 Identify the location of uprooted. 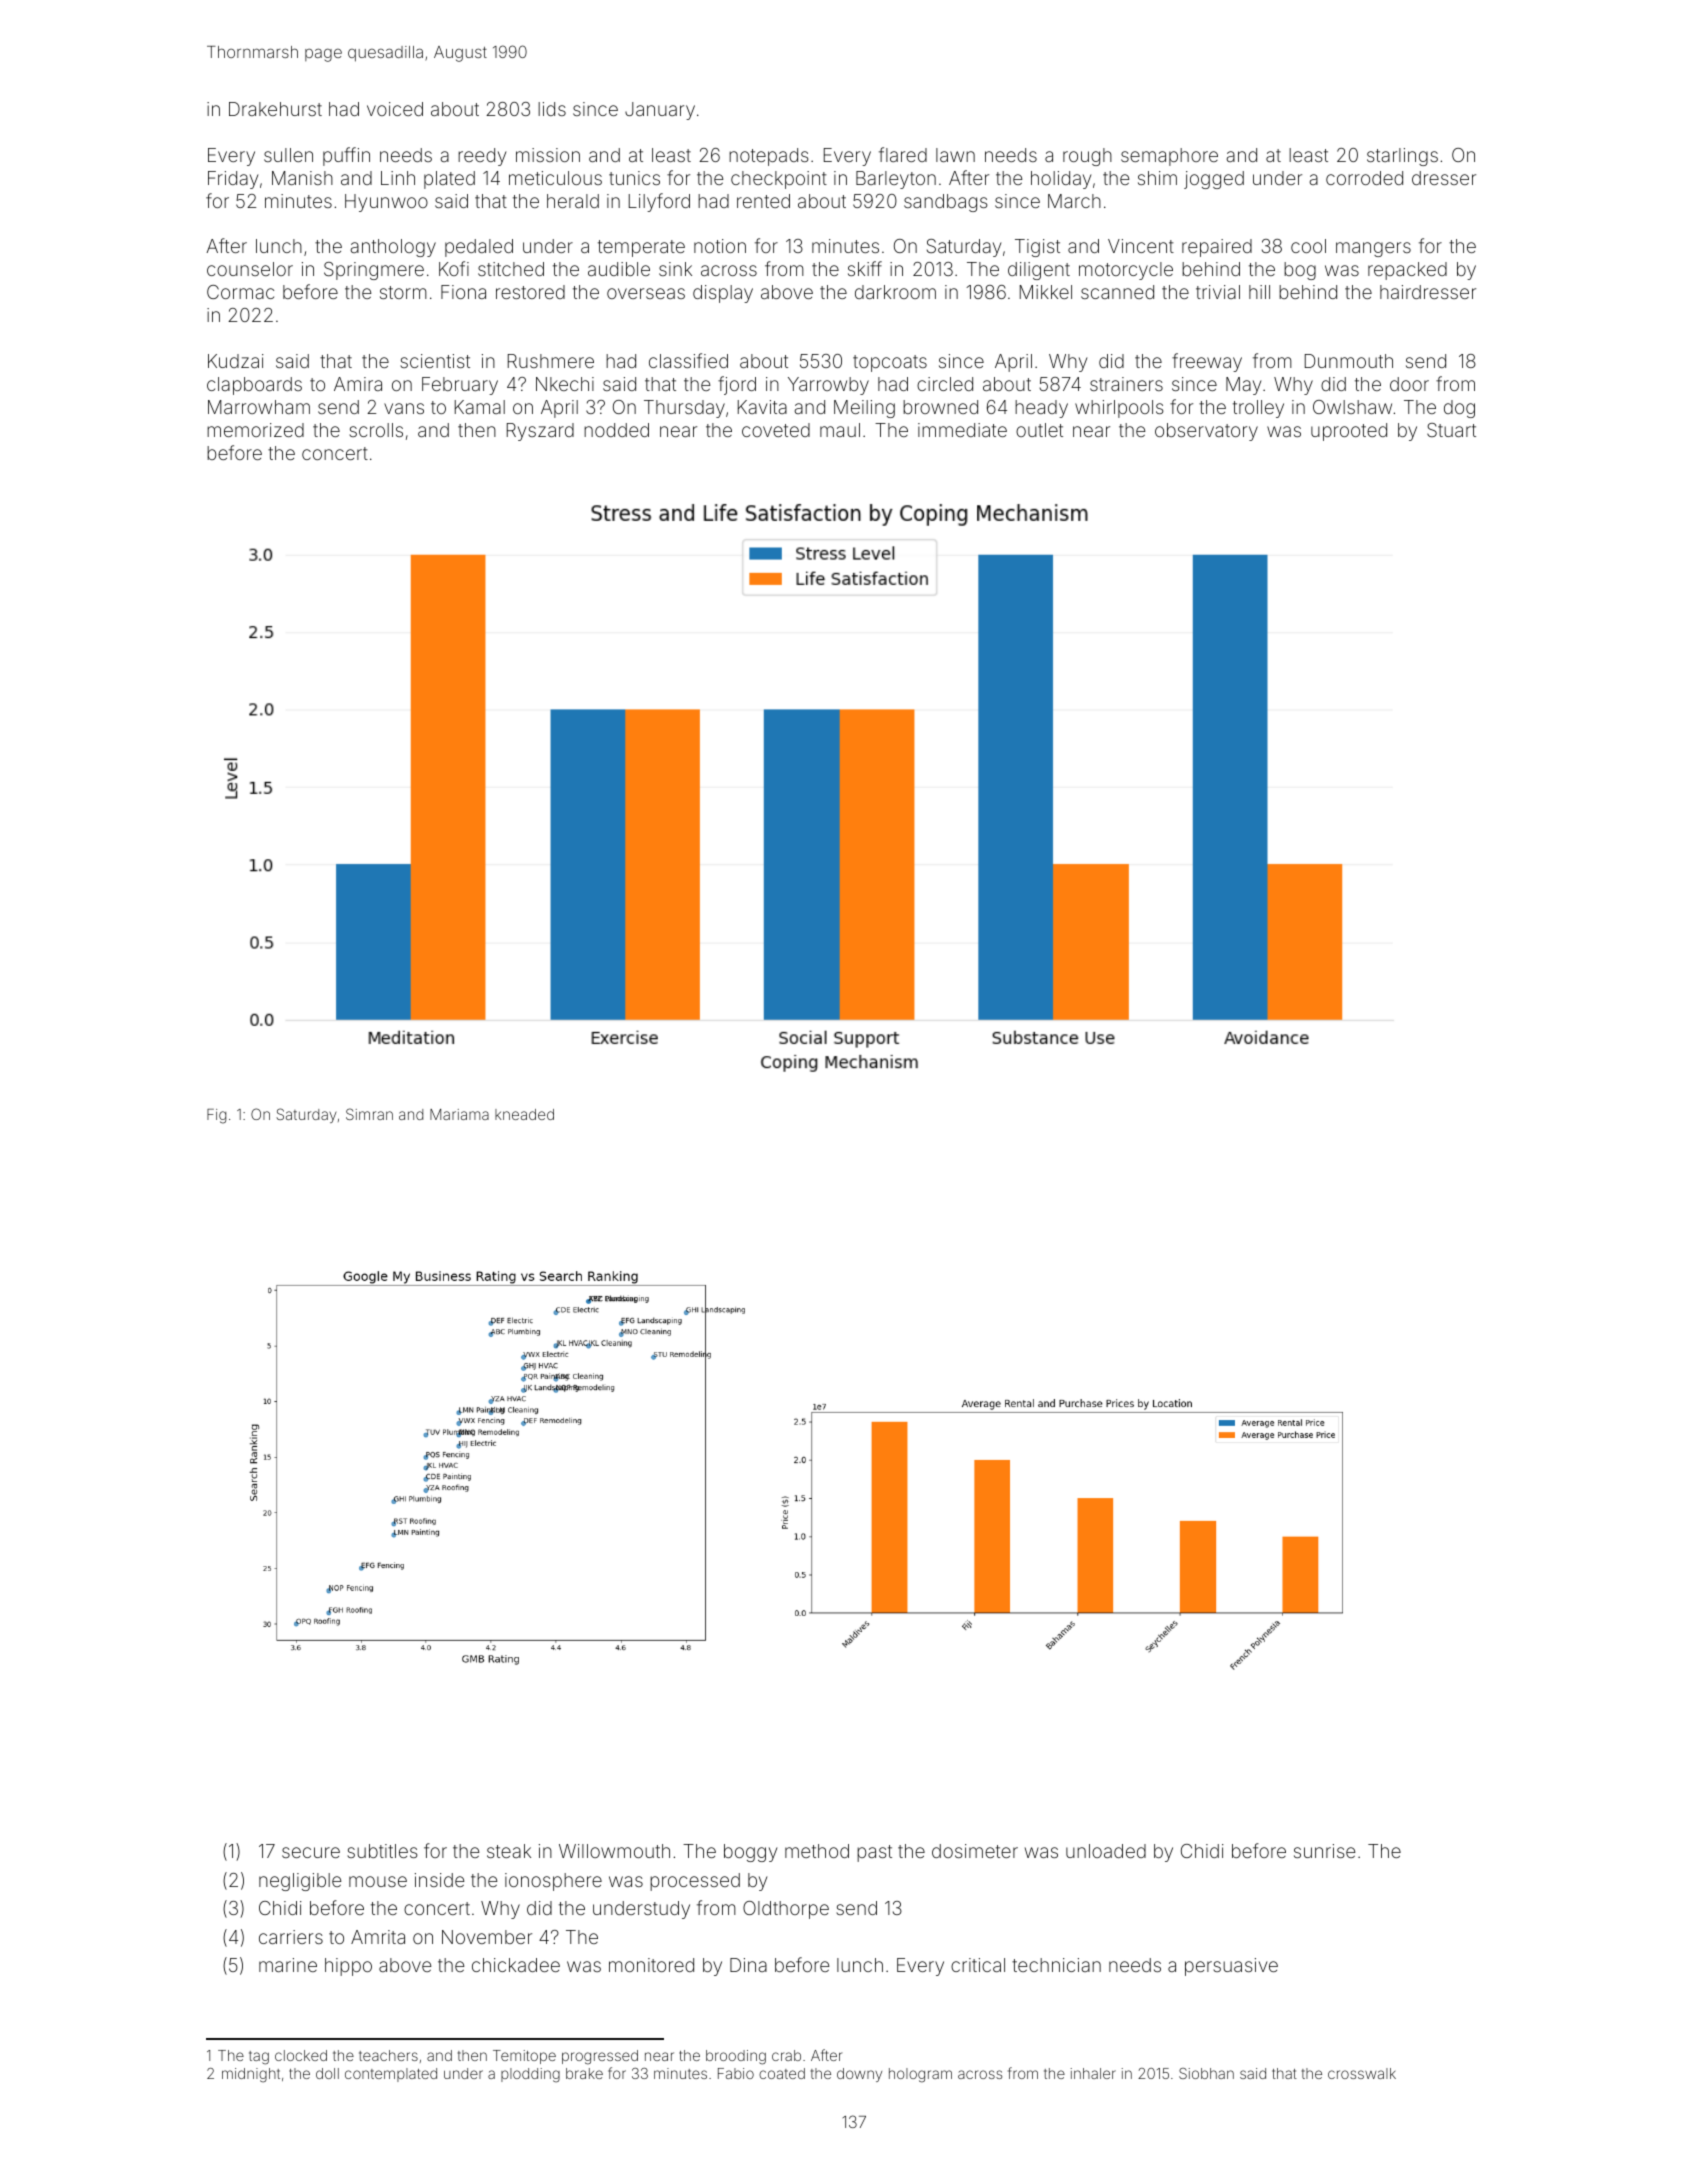
(1349, 432).
